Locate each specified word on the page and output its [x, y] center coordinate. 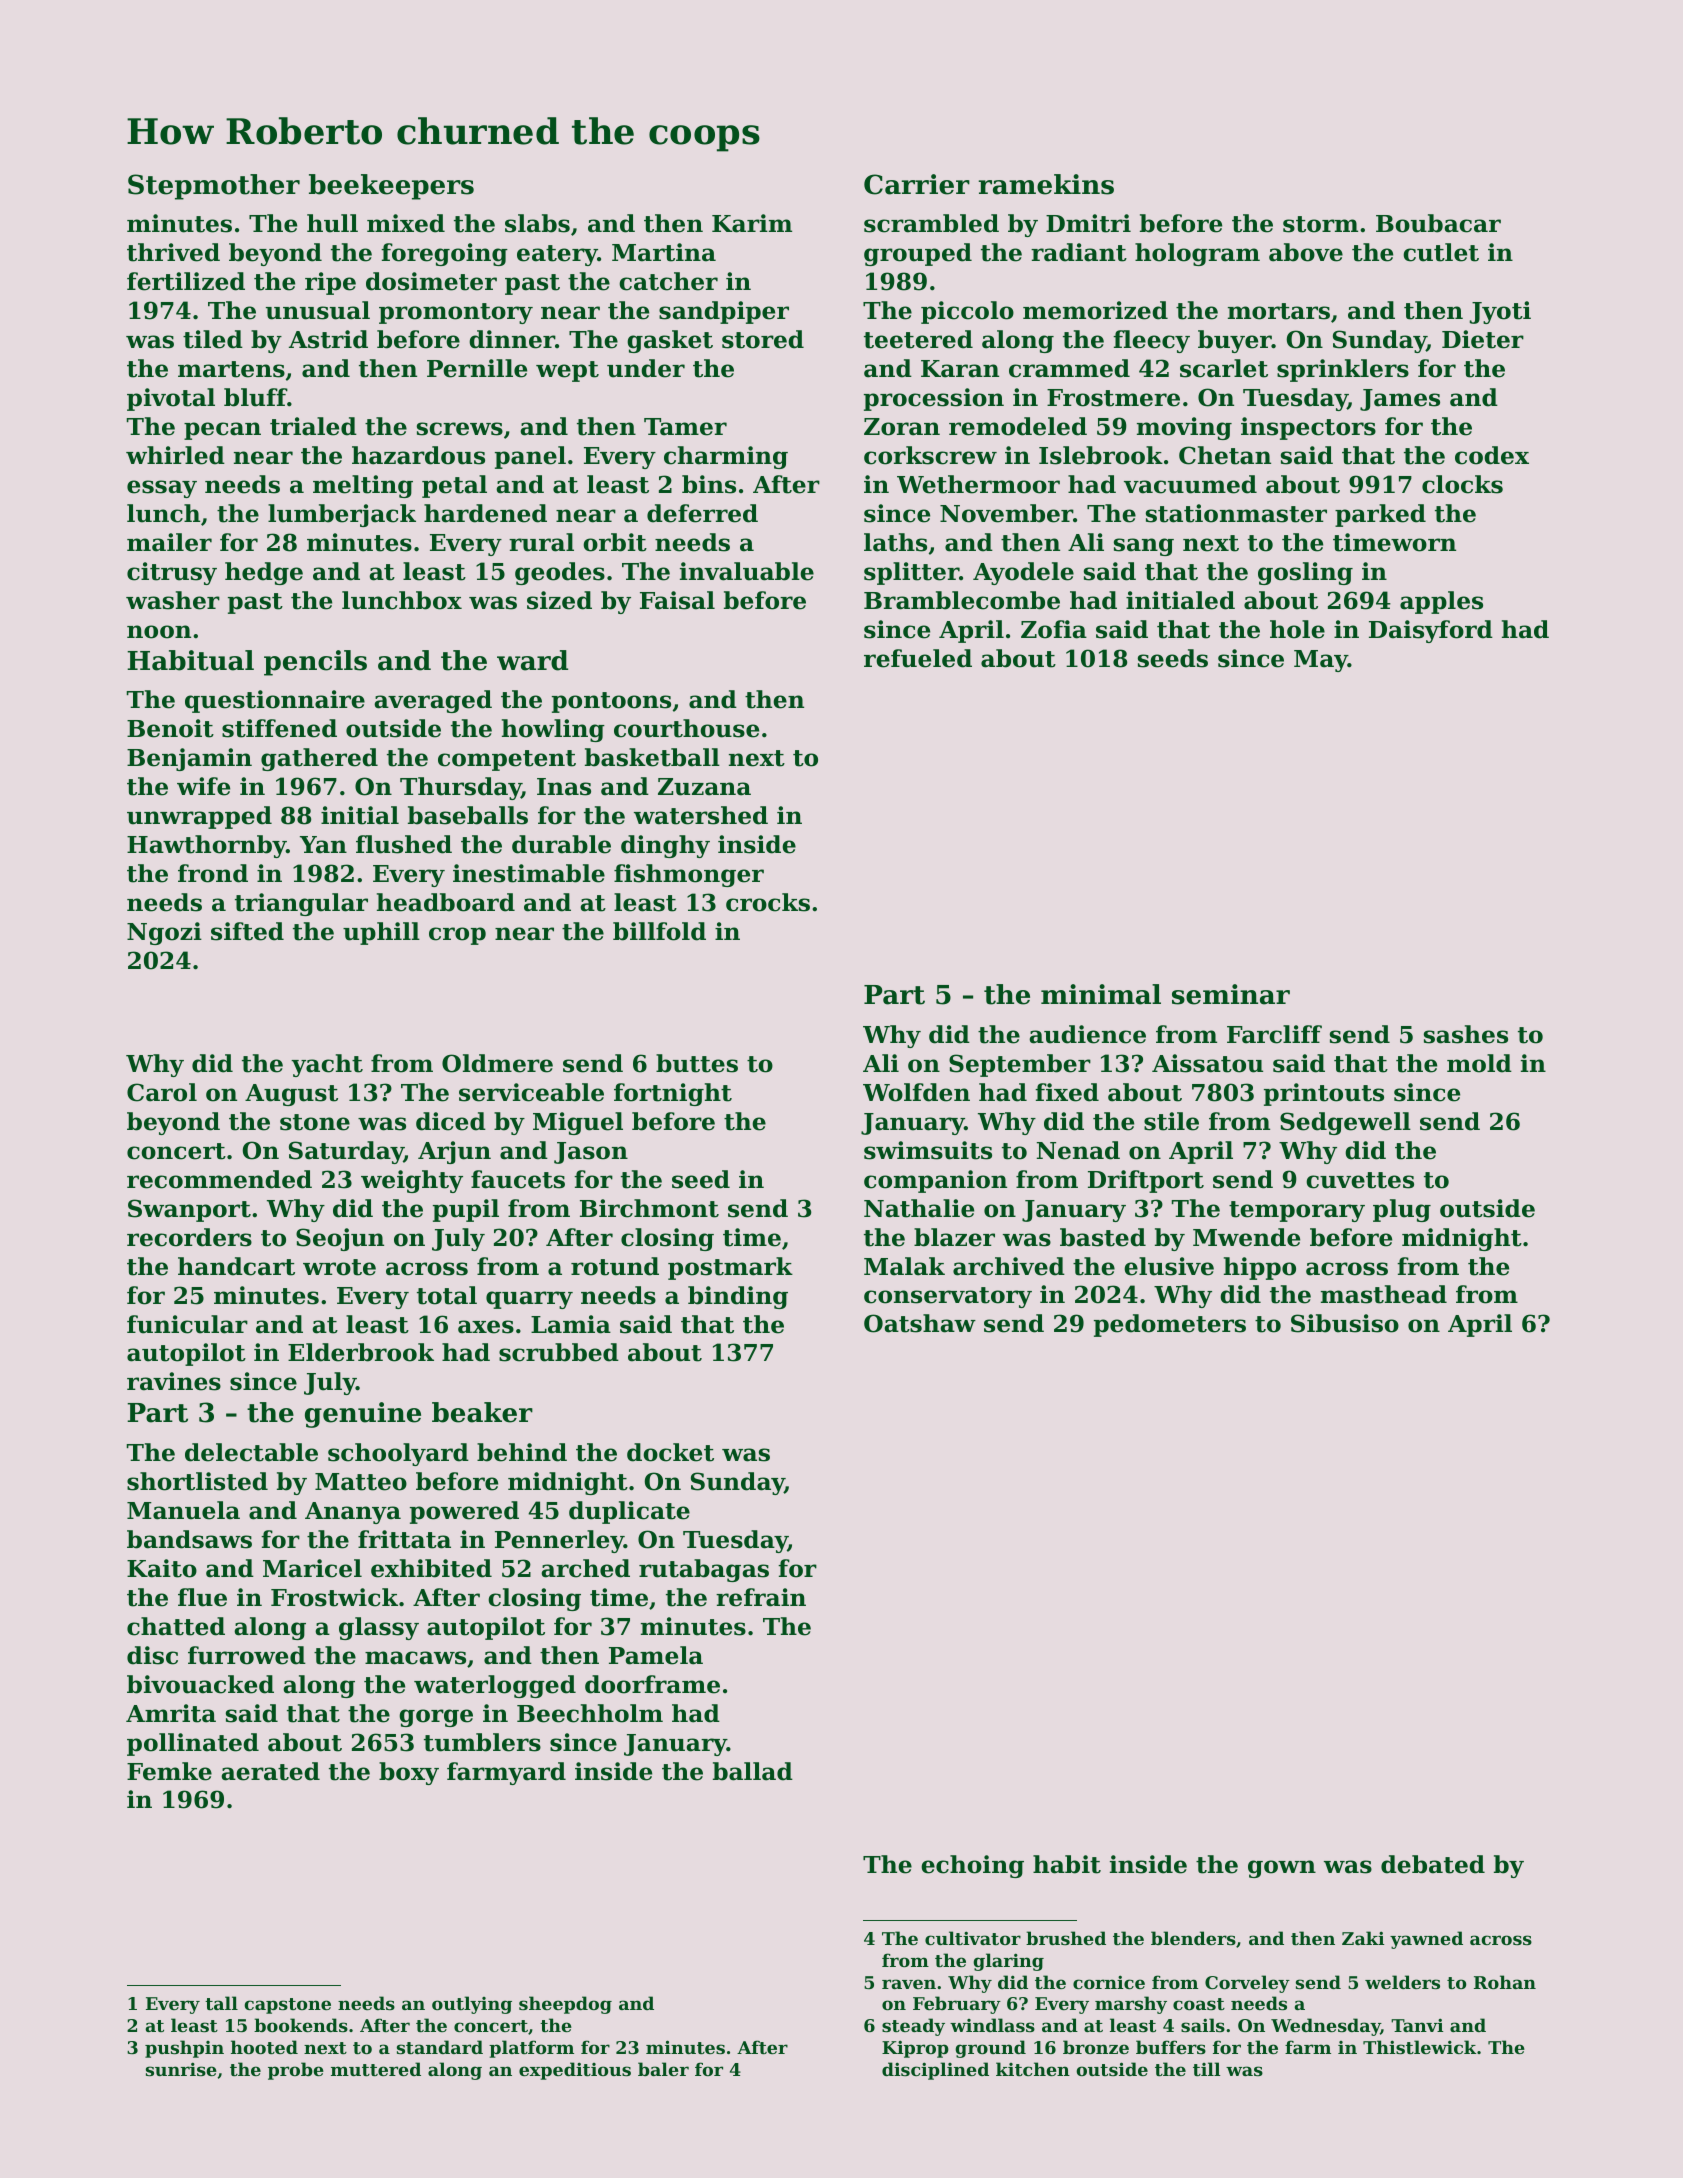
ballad [753, 1771]
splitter [911, 573]
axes [486, 1327]
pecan [222, 431]
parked [1380, 515]
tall [221, 2003]
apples [1441, 602]
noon [159, 632]
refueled [918, 658]
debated [1433, 1864]
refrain [761, 1597]
